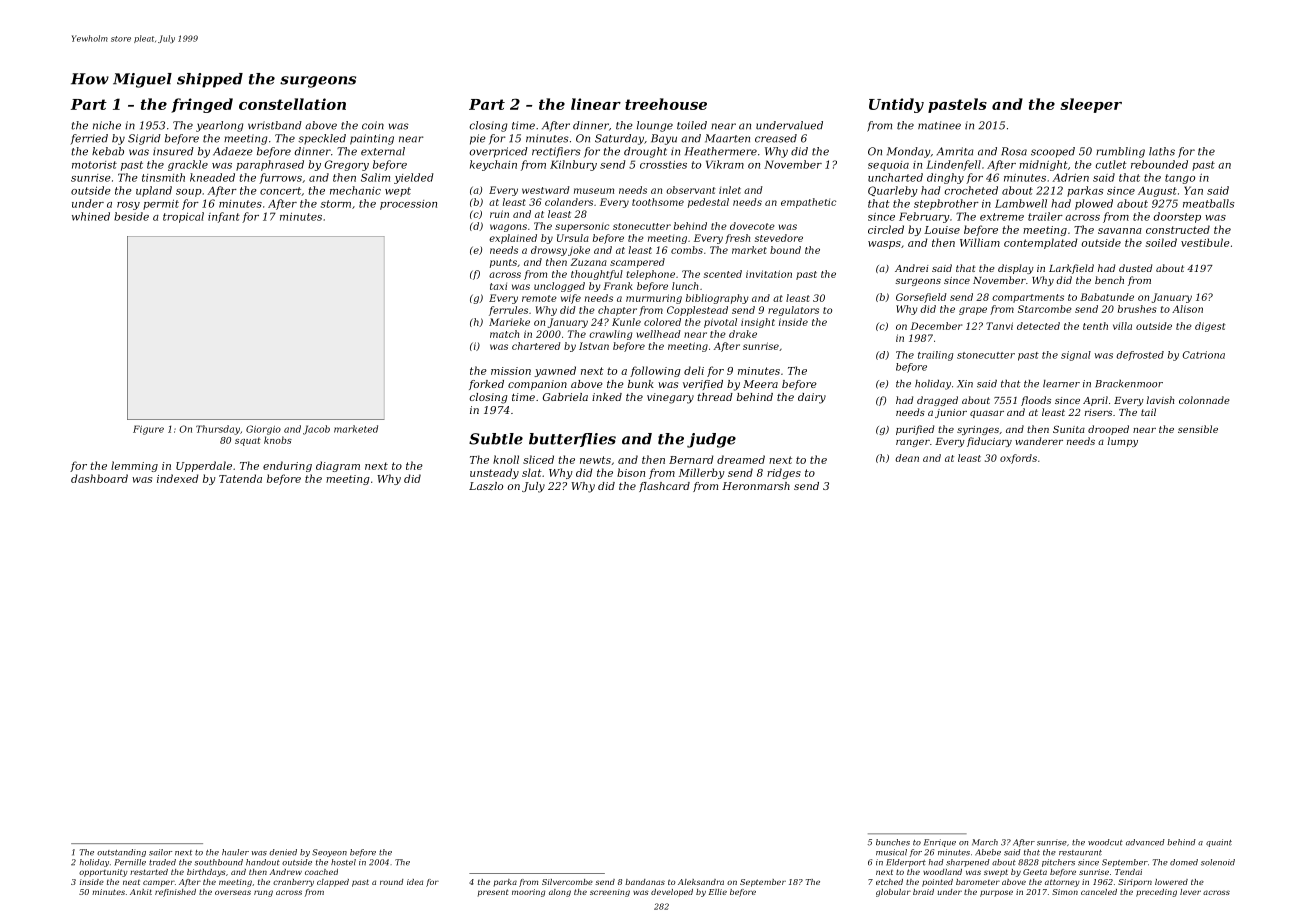 The width and height of the screenshot is (1308, 924). I want to click on oxfords, so click(1018, 459).
